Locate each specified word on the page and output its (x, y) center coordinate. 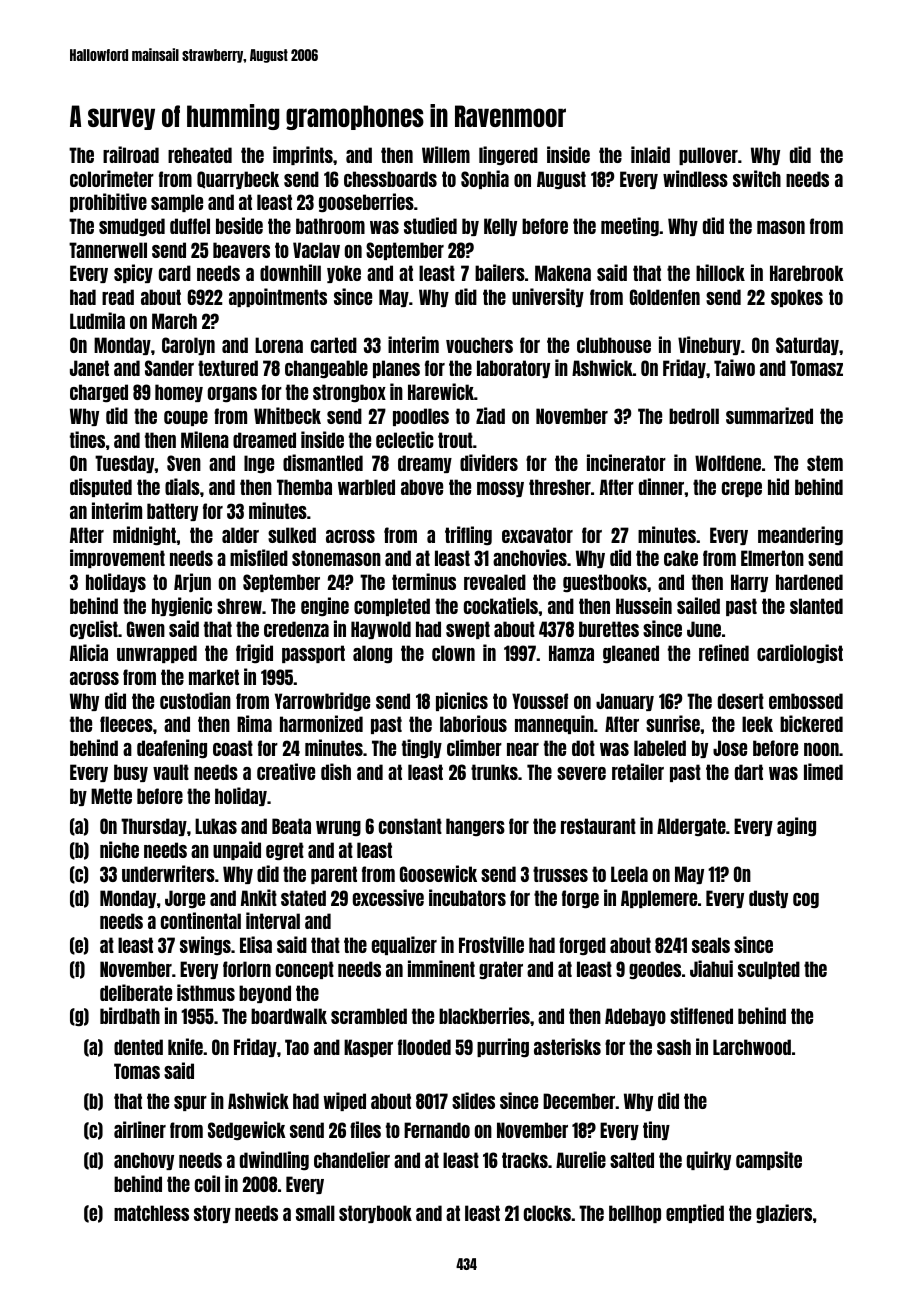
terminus (424, 581)
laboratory (513, 369)
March (174, 321)
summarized (769, 415)
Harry (749, 583)
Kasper (368, 1048)
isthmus (206, 992)
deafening (172, 749)
